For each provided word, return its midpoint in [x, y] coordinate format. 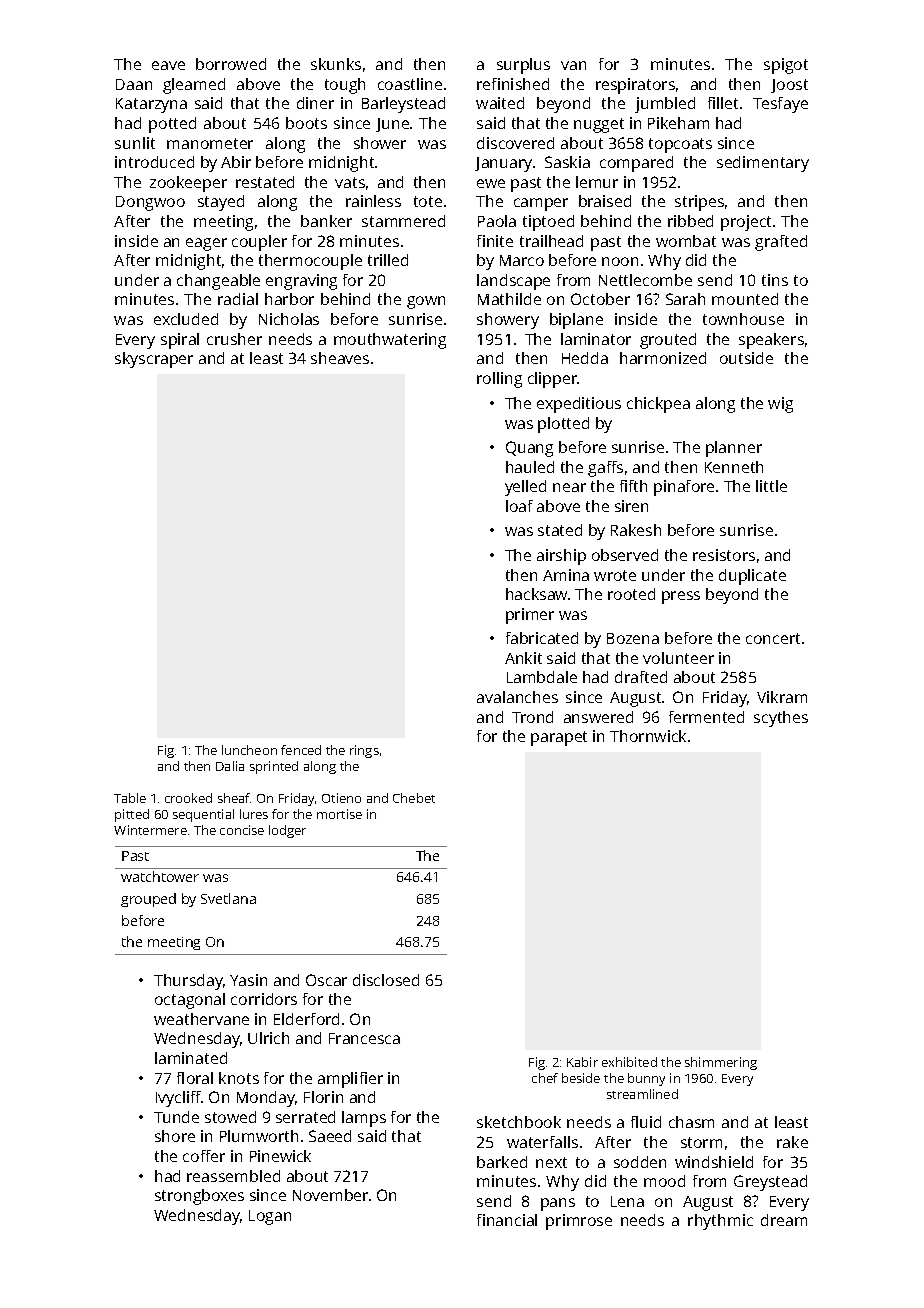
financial [507, 1220]
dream [784, 1220]
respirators [635, 86]
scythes [781, 719]
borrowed [231, 64]
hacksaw [536, 594]
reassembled [233, 1176]
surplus [523, 66]
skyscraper [154, 360]
